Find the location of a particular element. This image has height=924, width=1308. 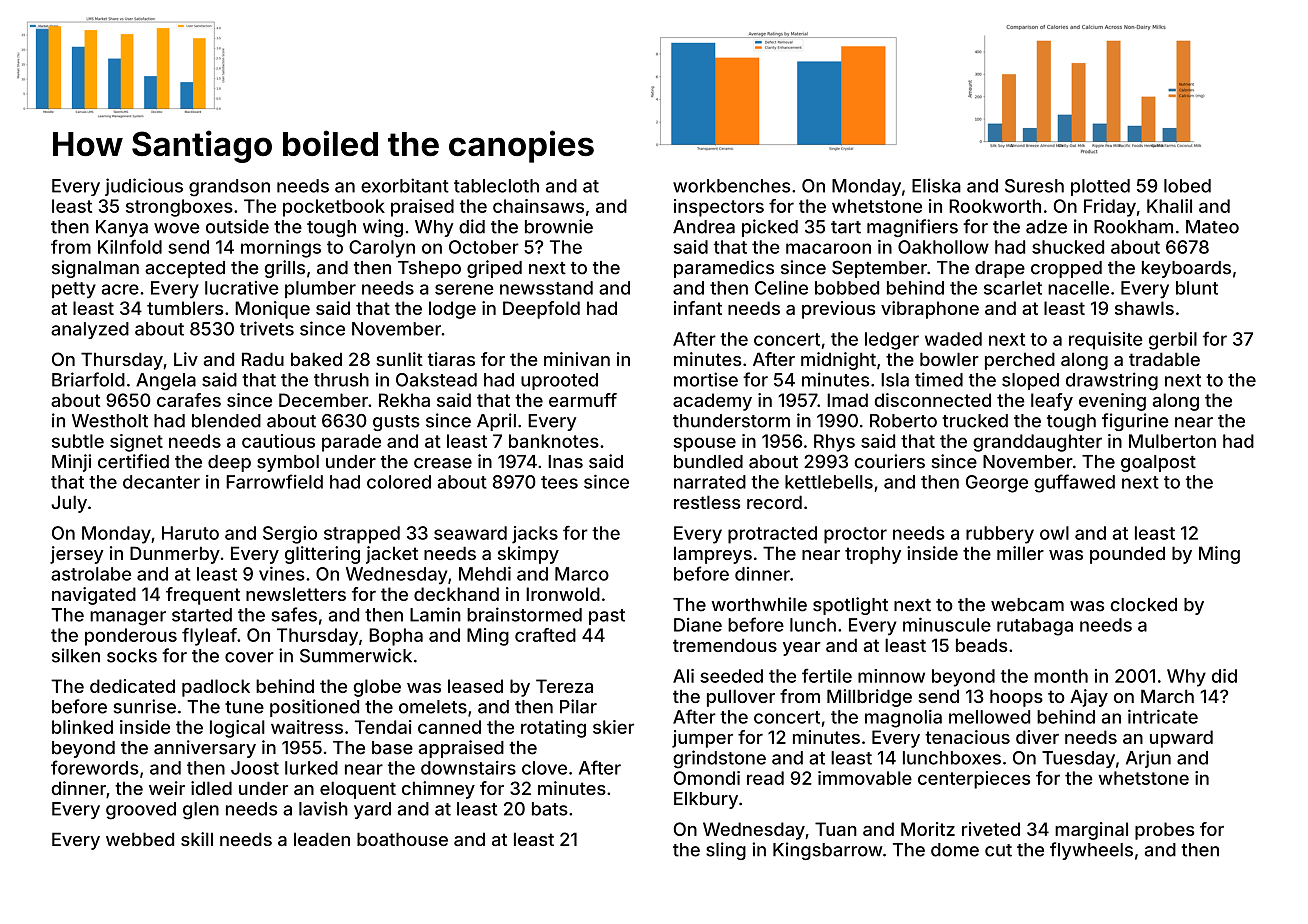

adze is located at coordinates (1046, 227).
